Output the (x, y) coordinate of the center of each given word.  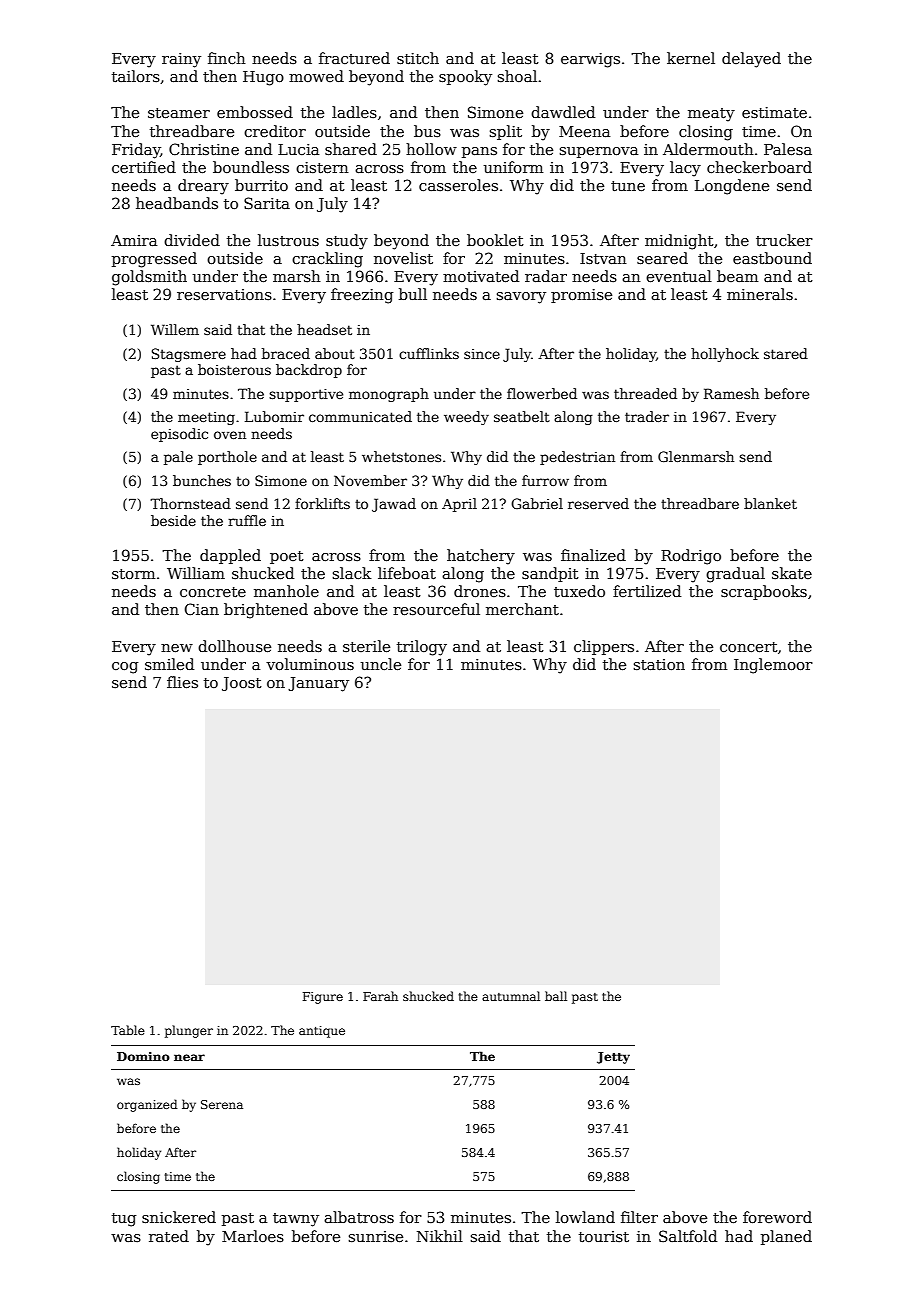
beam (737, 276)
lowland (585, 1217)
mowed (316, 76)
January (318, 684)
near (189, 1057)
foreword (777, 1217)
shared (351, 149)
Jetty (613, 1058)
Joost (242, 684)
